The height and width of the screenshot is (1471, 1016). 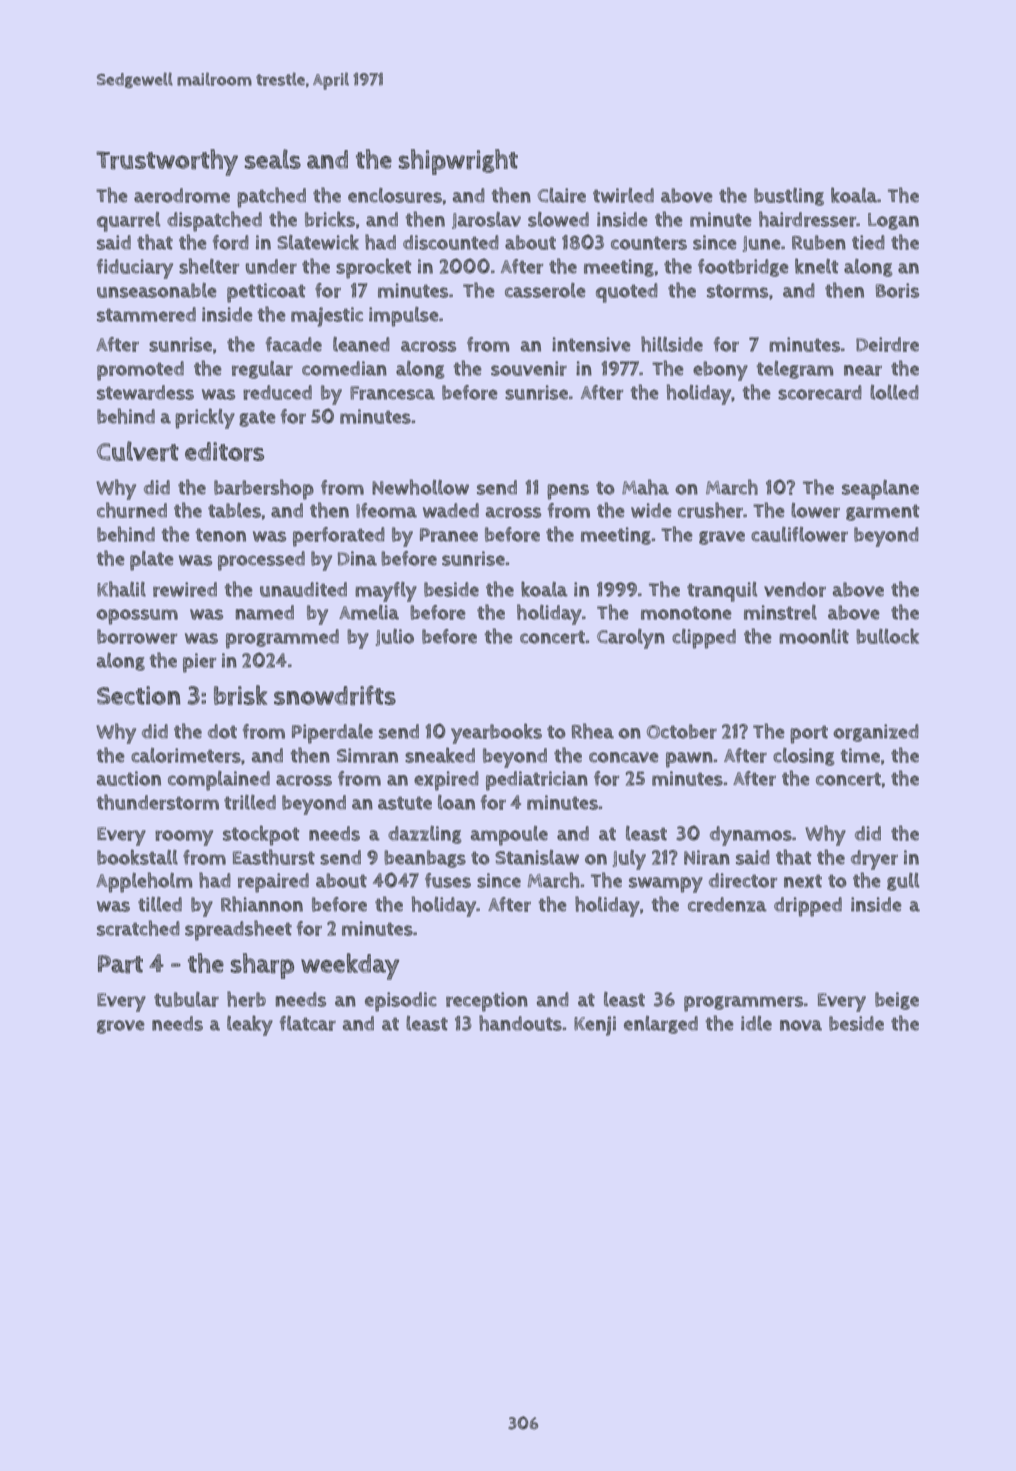 What do you see at coordinates (273, 883) in the screenshot?
I see `repaired` at bounding box center [273, 883].
